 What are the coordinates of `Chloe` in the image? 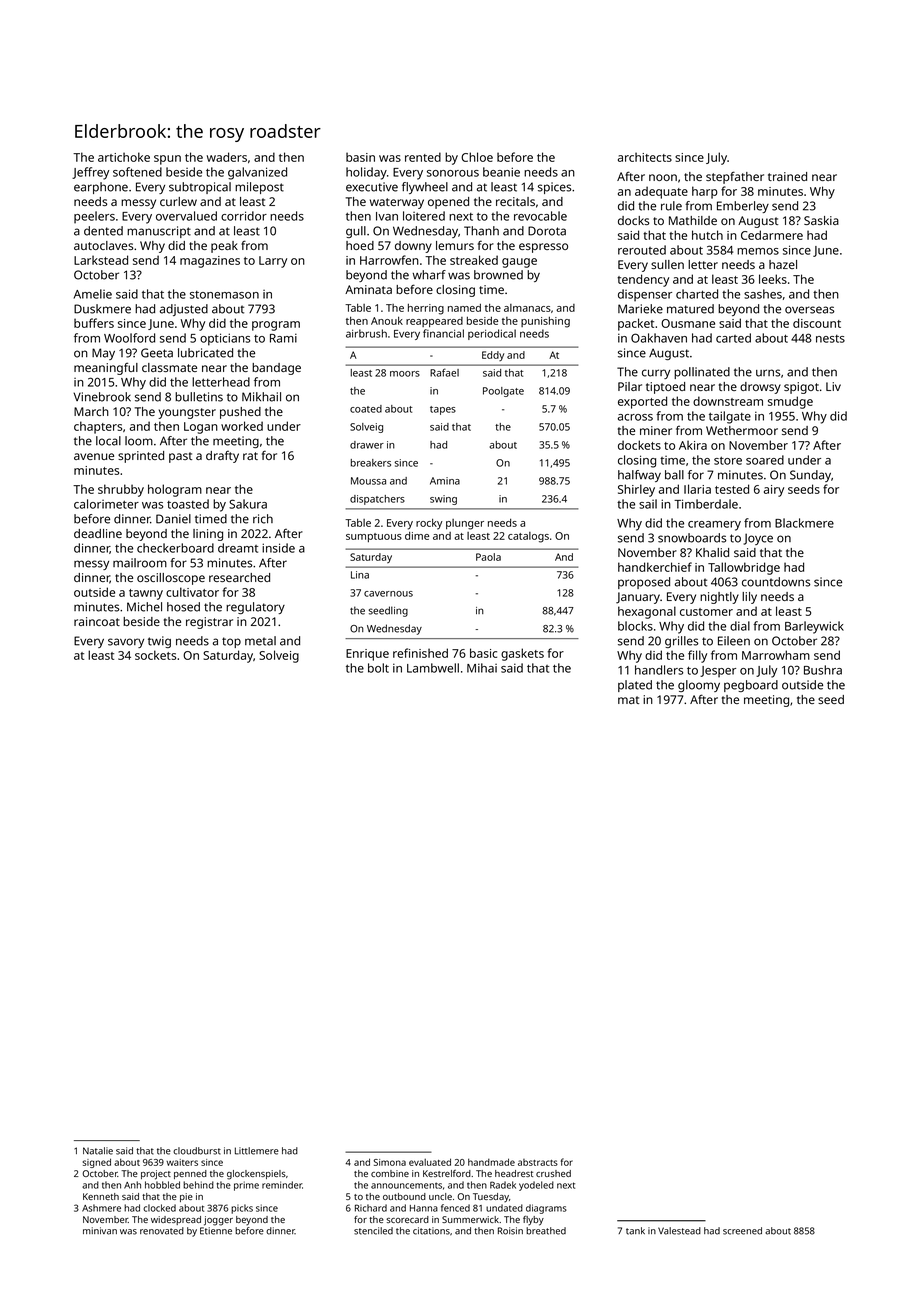 It's located at (477, 157).
